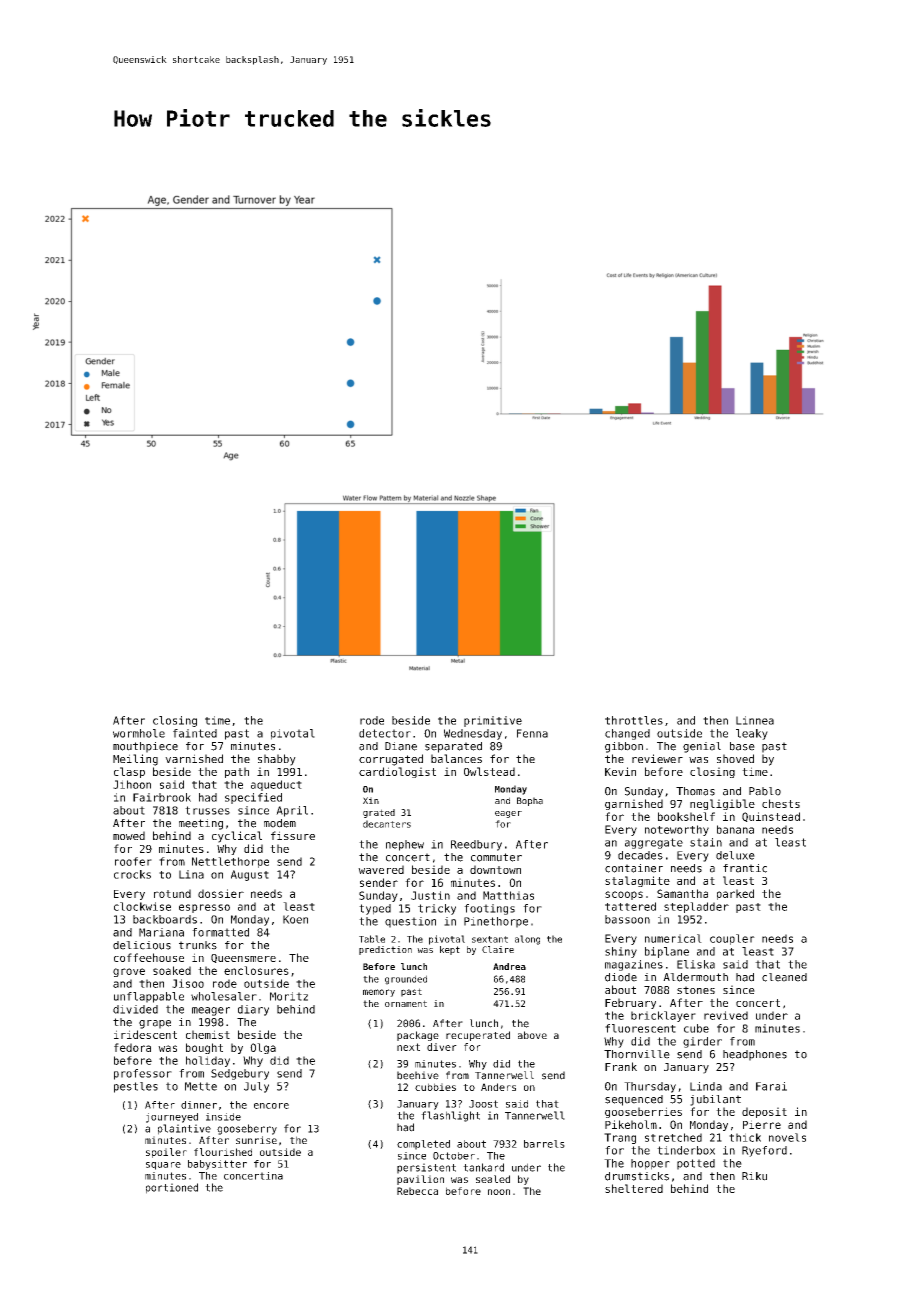 The image size is (924, 1308). What do you see at coordinates (634, 720) in the page?
I see `throttles` at bounding box center [634, 720].
